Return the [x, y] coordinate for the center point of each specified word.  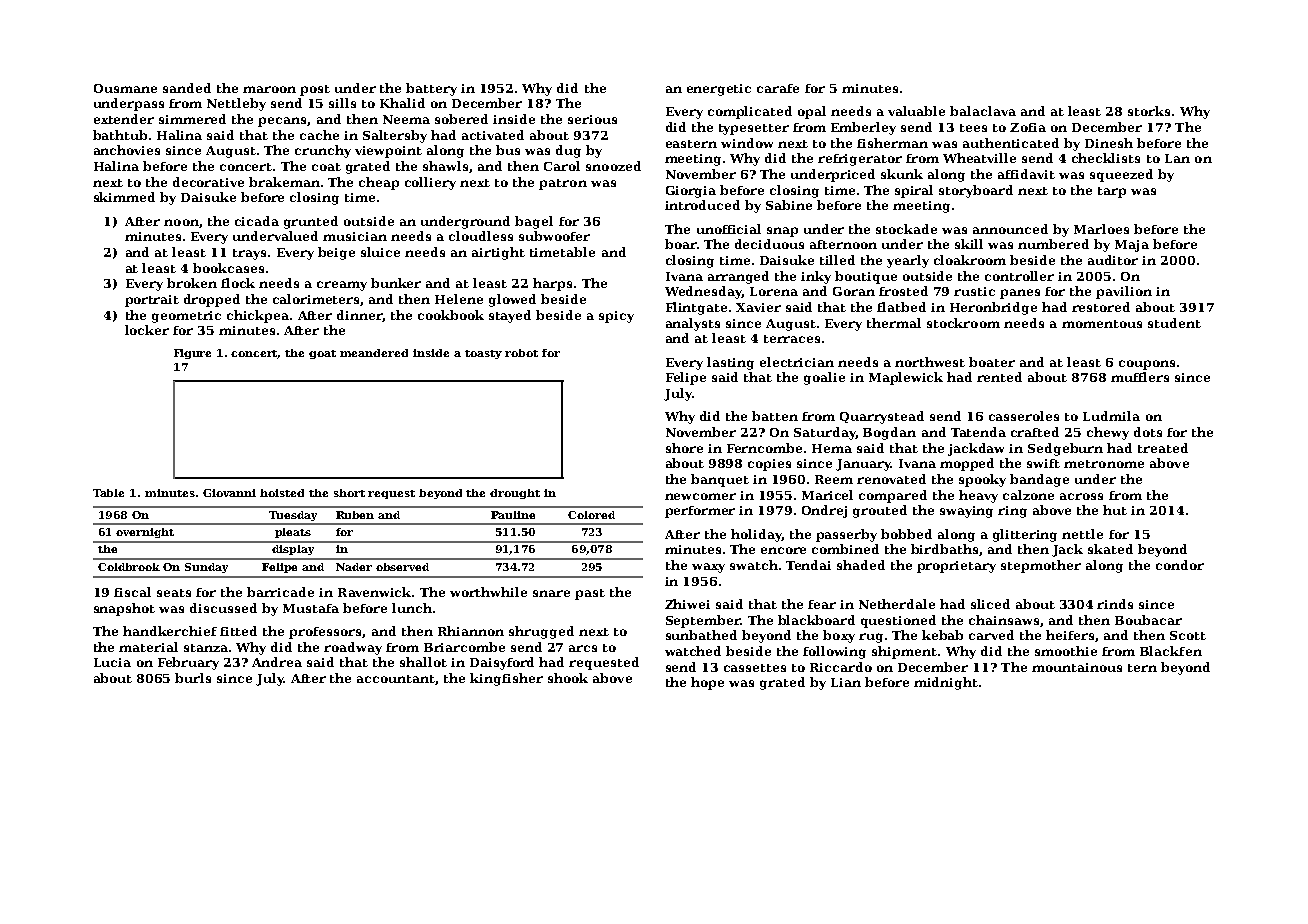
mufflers [1140, 377]
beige [336, 253]
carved [991, 635]
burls [193, 678]
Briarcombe [464, 647]
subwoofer [554, 236]
